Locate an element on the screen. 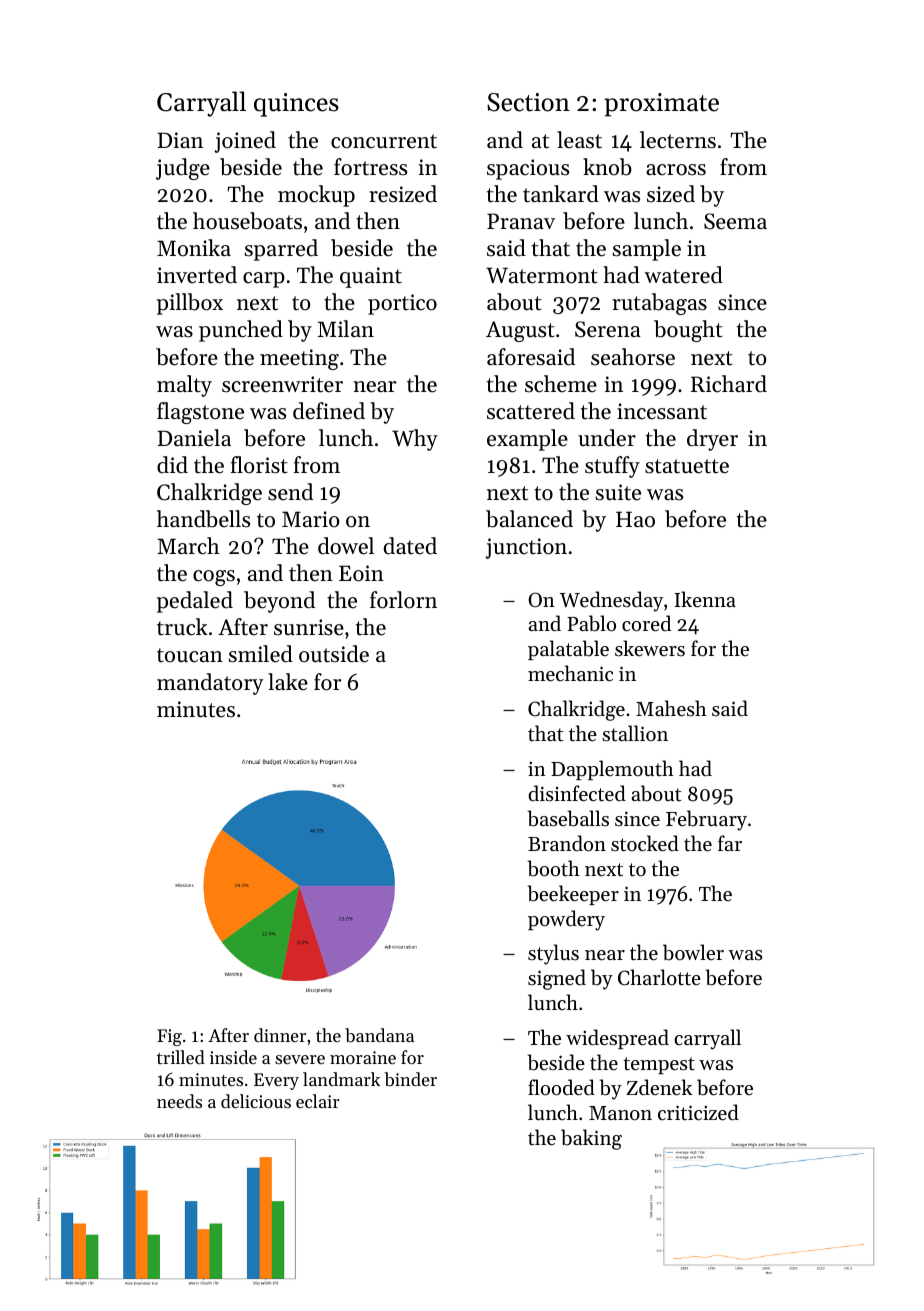  screenwriter is located at coordinates (282, 384).
